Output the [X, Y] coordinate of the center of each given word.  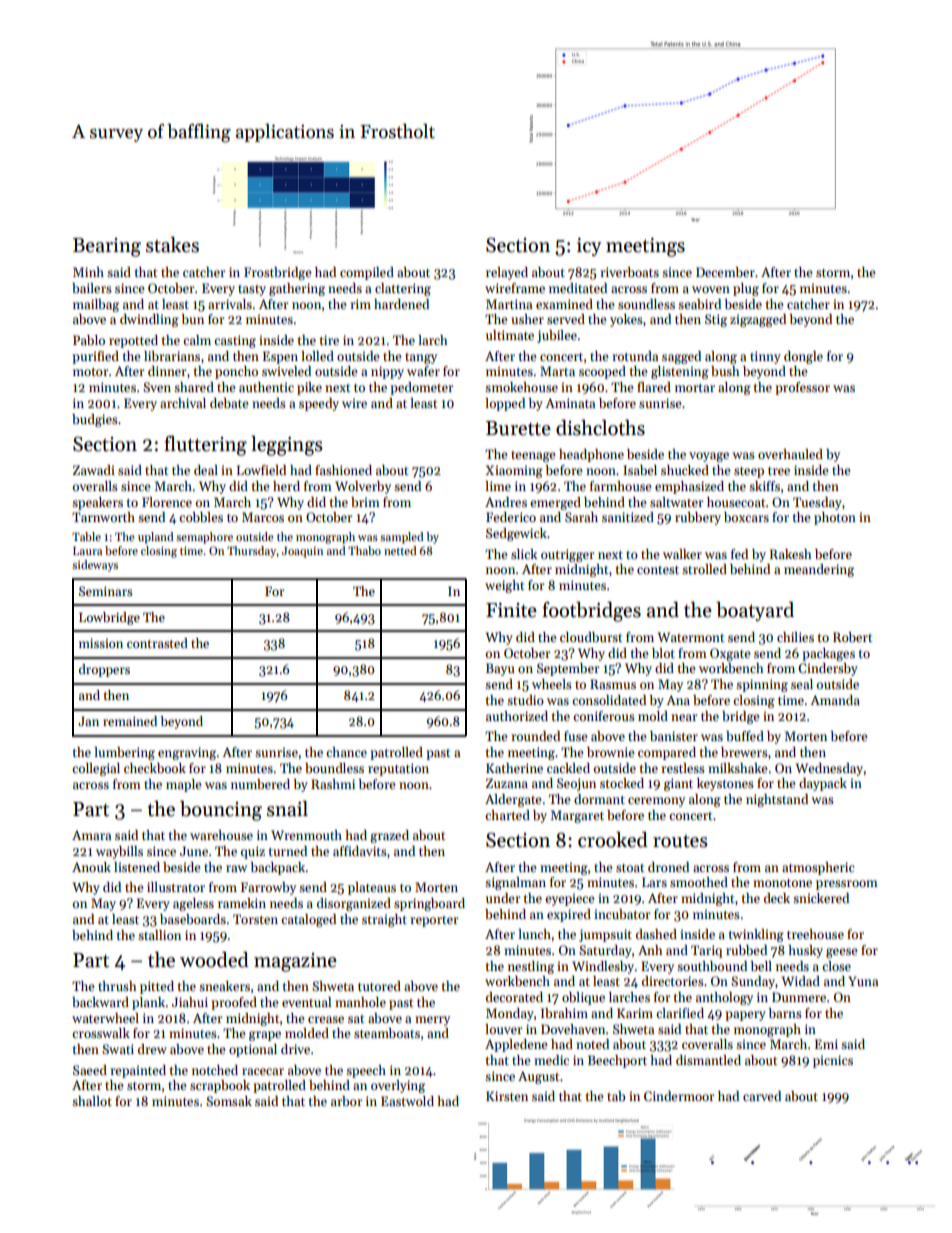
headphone [591, 455]
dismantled [708, 1060]
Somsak [229, 1101]
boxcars [746, 517]
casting [235, 341]
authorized [517, 716]
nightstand [777, 800]
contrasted [157, 643]
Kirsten [507, 1096]
